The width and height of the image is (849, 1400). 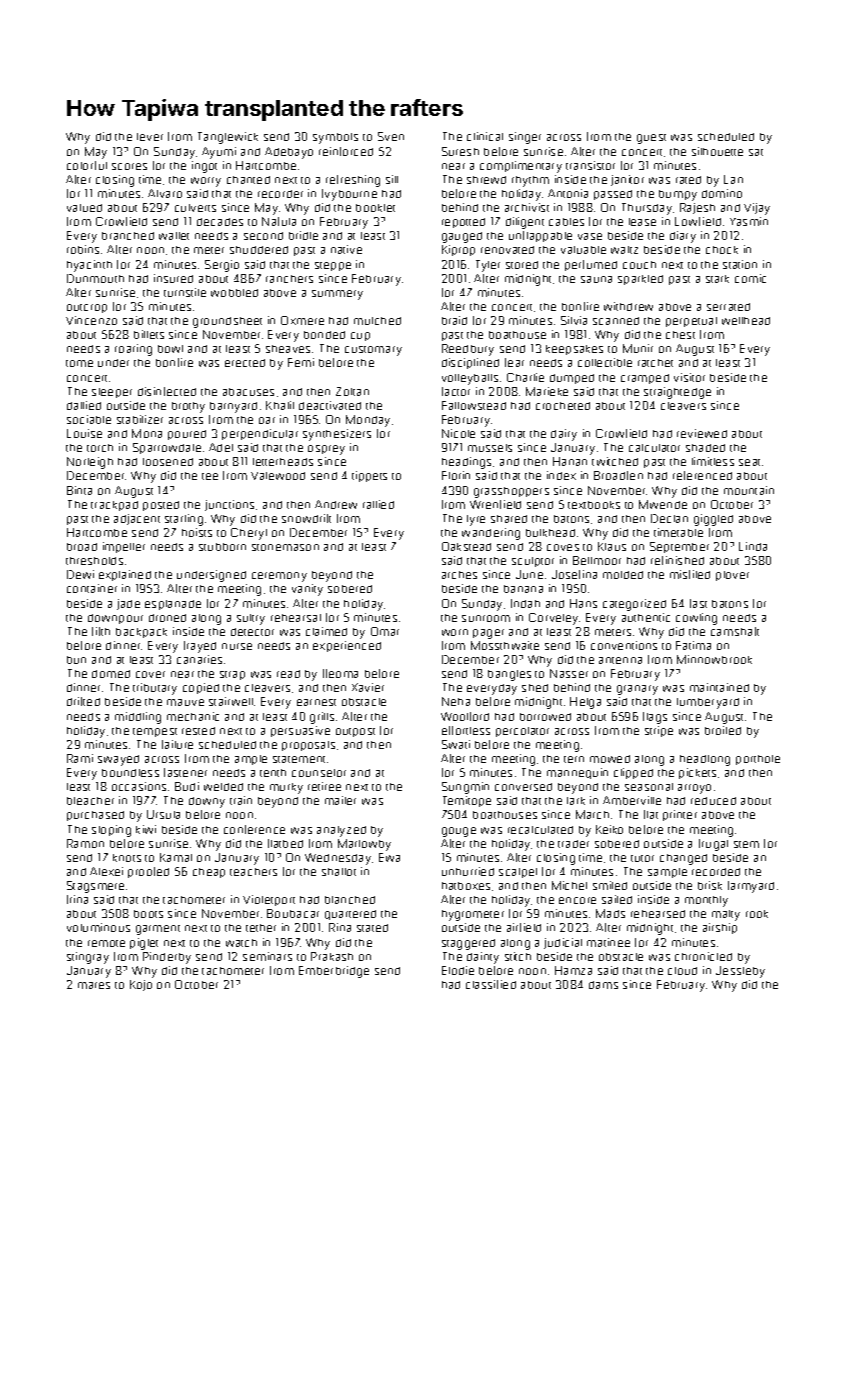 I want to click on wobbled, so click(x=234, y=293).
